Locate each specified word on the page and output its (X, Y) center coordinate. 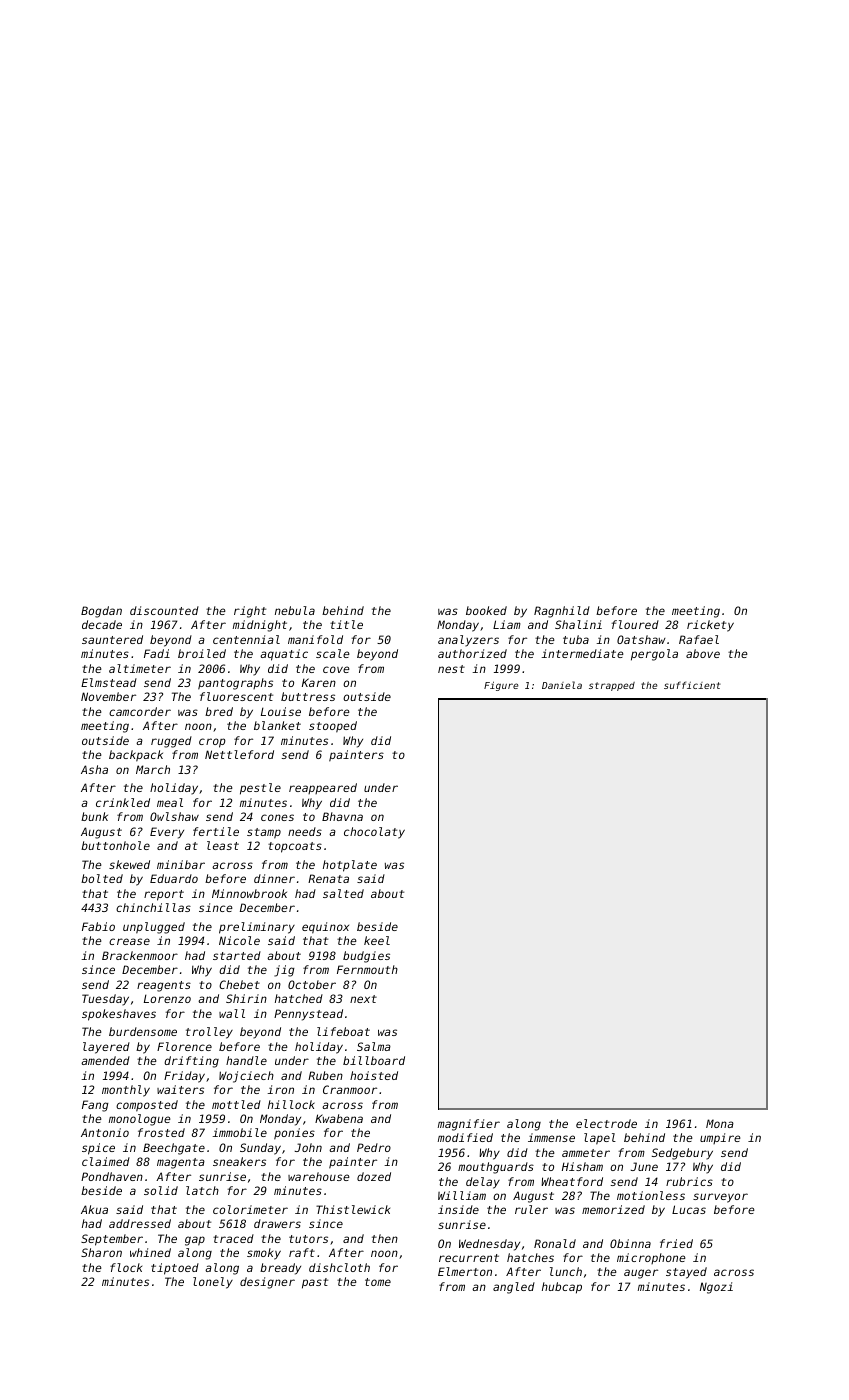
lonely (213, 1283)
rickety (710, 626)
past (315, 1283)
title (346, 624)
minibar (181, 864)
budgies (366, 957)
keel (377, 940)
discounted (164, 610)
